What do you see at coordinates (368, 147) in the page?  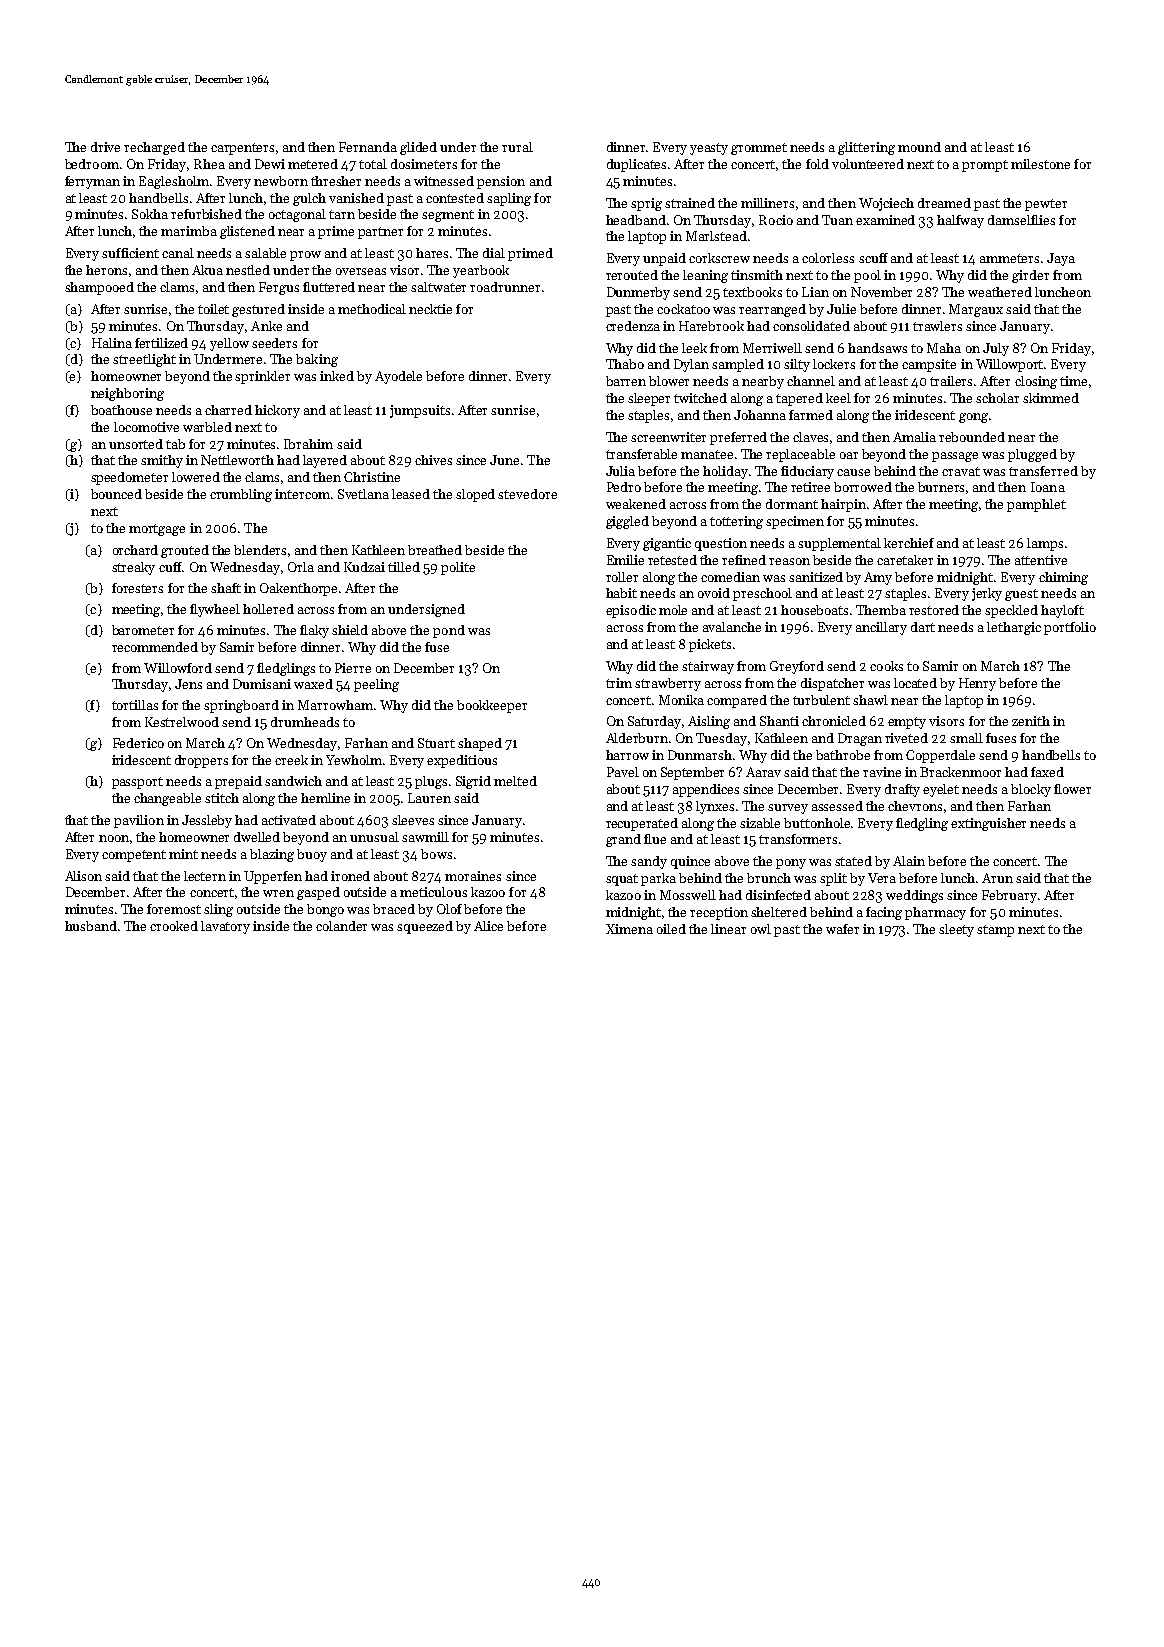 I see `Fernanda` at bounding box center [368, 147].
